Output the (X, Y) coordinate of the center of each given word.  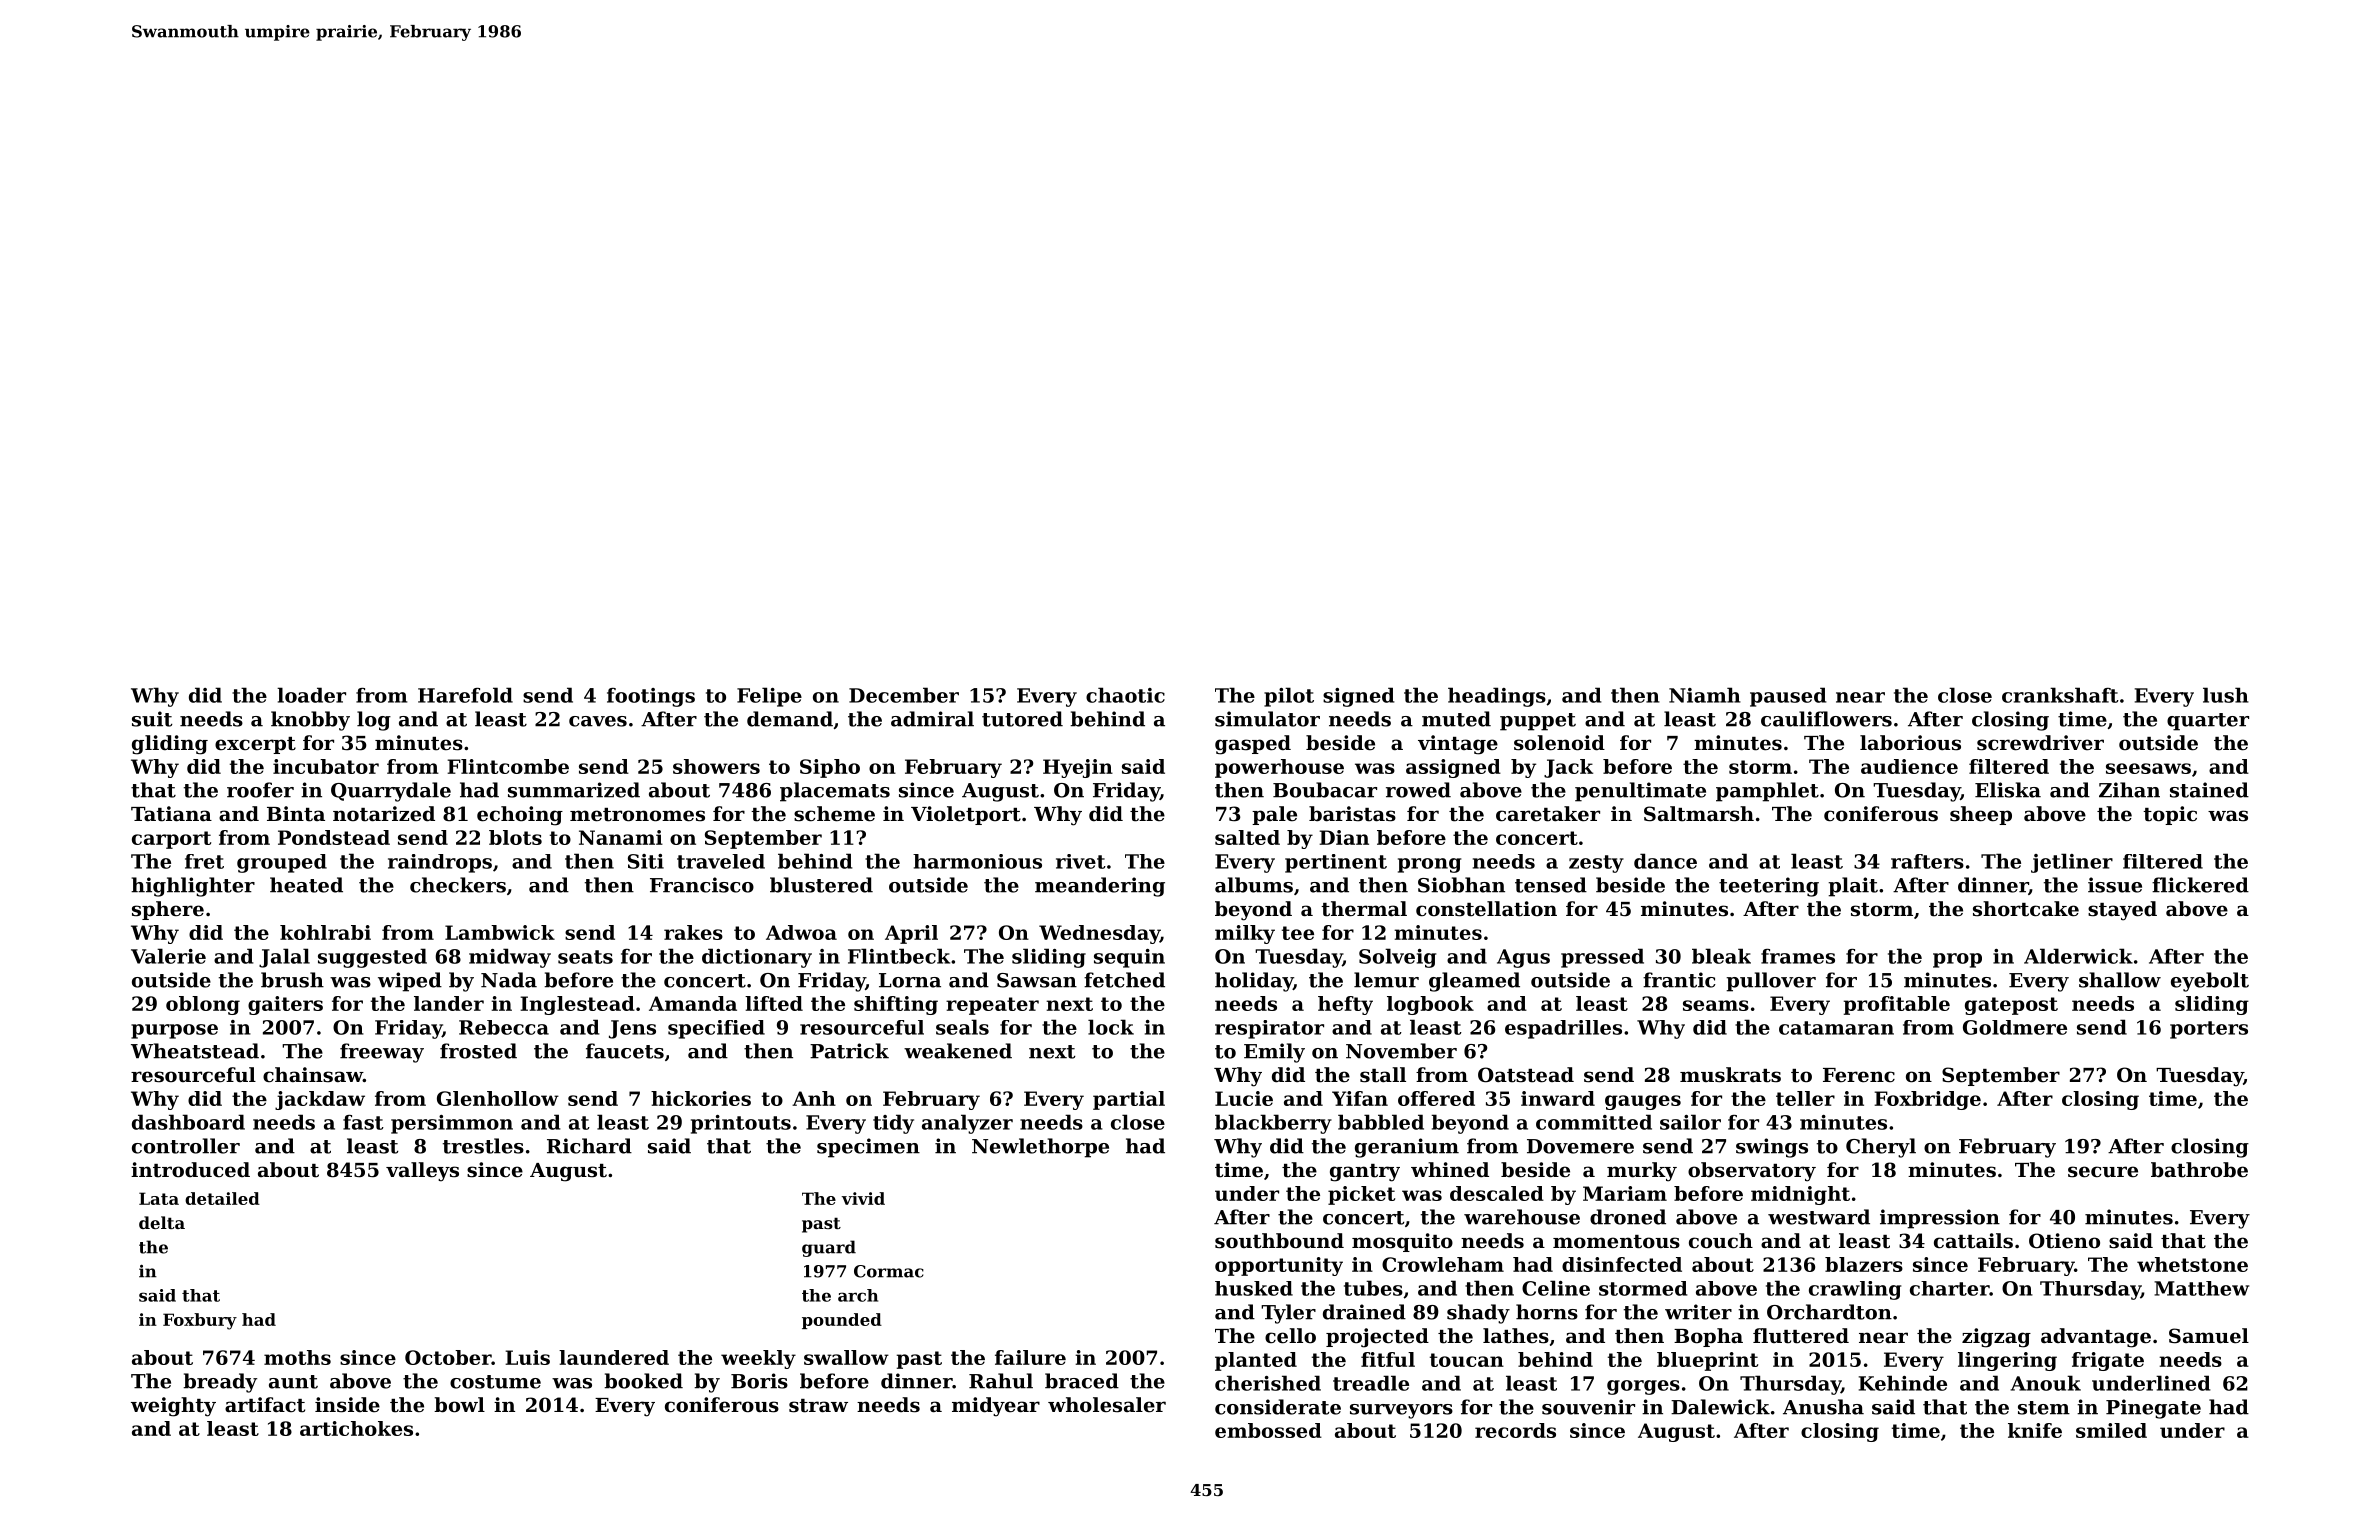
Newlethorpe (1040, 1148)
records (1515, 1430)
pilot (1289, 697)
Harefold (465, 695)
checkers (458, 885)
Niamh (1705, 695)
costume (495, 1382)
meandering (1100, 887)
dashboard (188, 1122)
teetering (1769, 887)
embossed (1268, 1430)
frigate (2108, 1361)
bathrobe (2199, 1170)
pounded (842, 1321)
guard (829, 1248)
